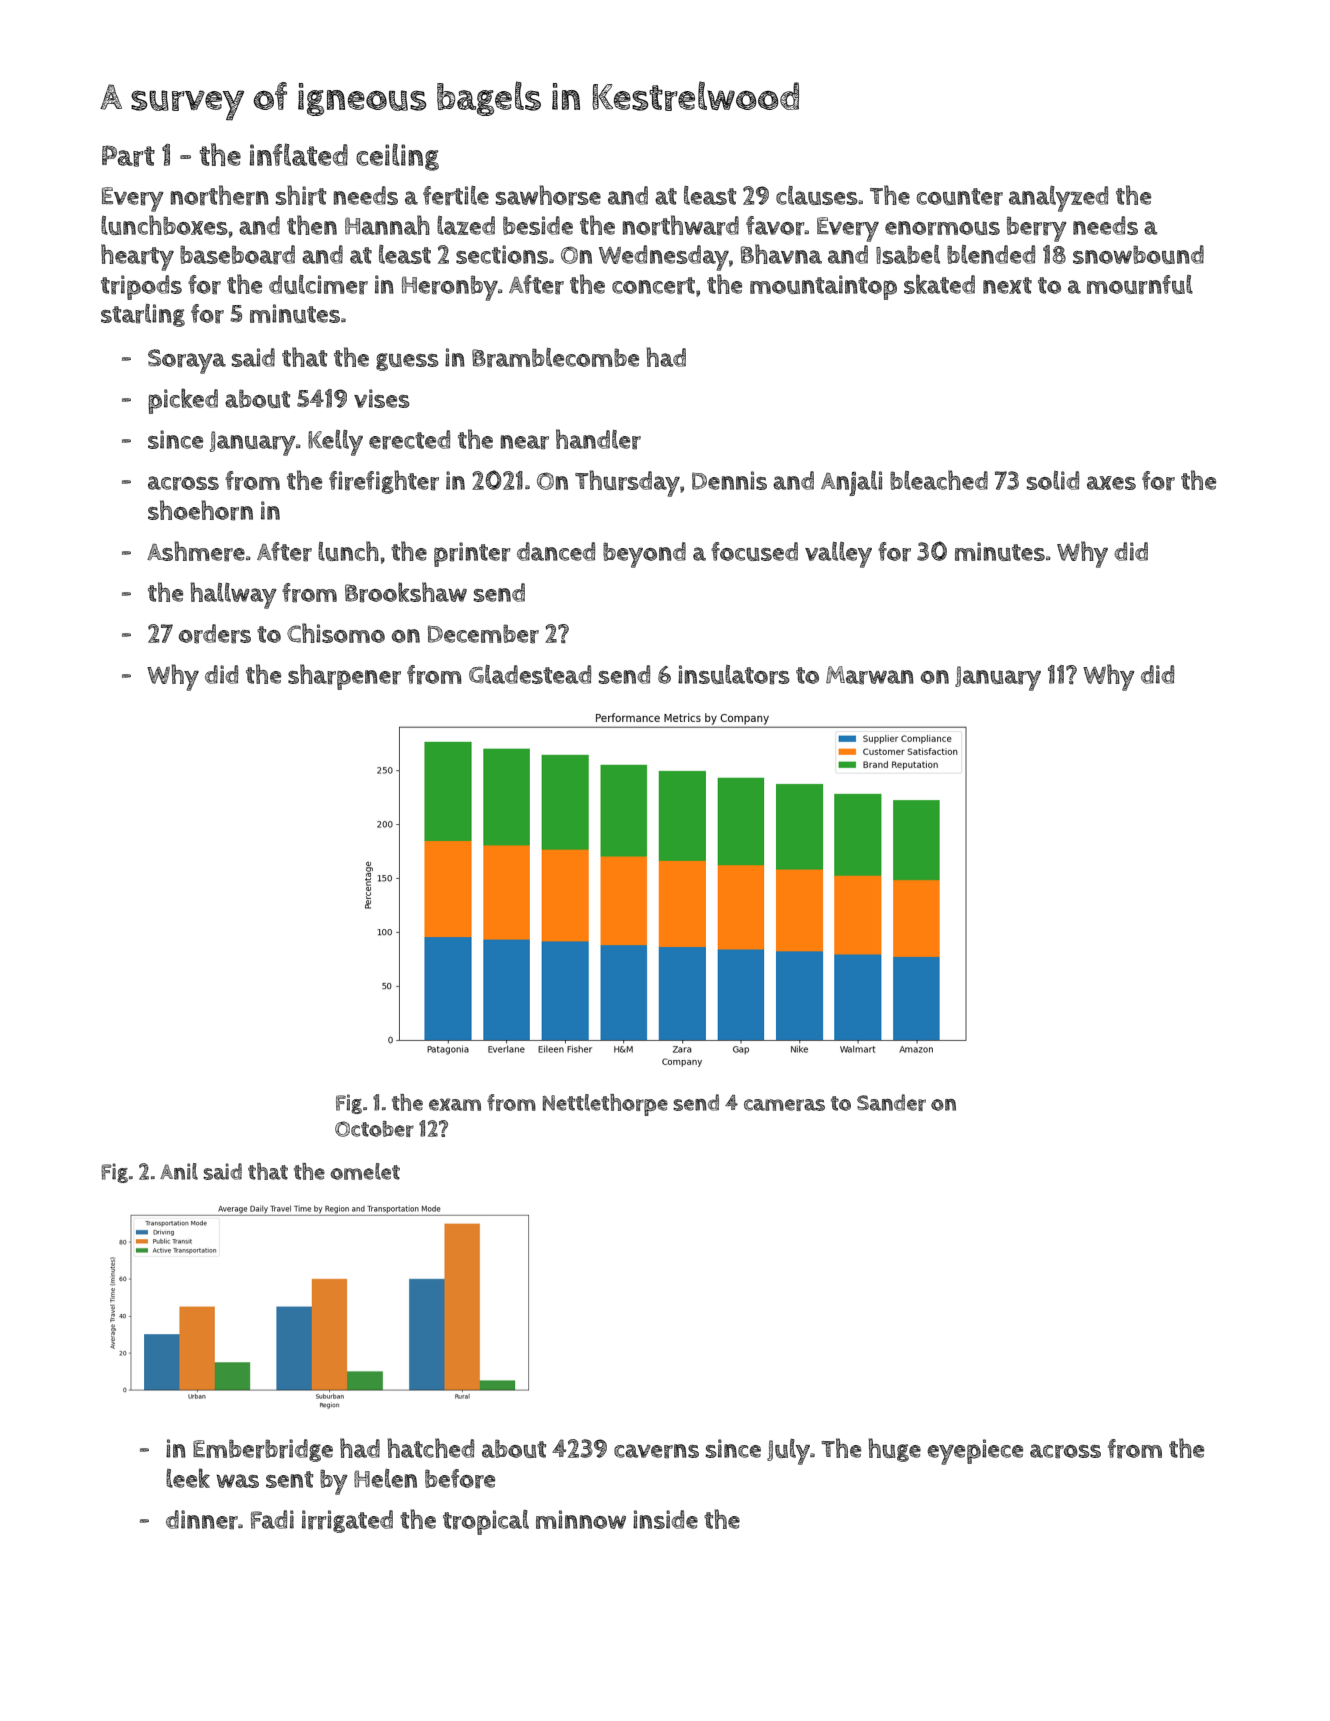 This document has width=1330, height=1721. I want to click on shoehorn, so click(200, 510).
